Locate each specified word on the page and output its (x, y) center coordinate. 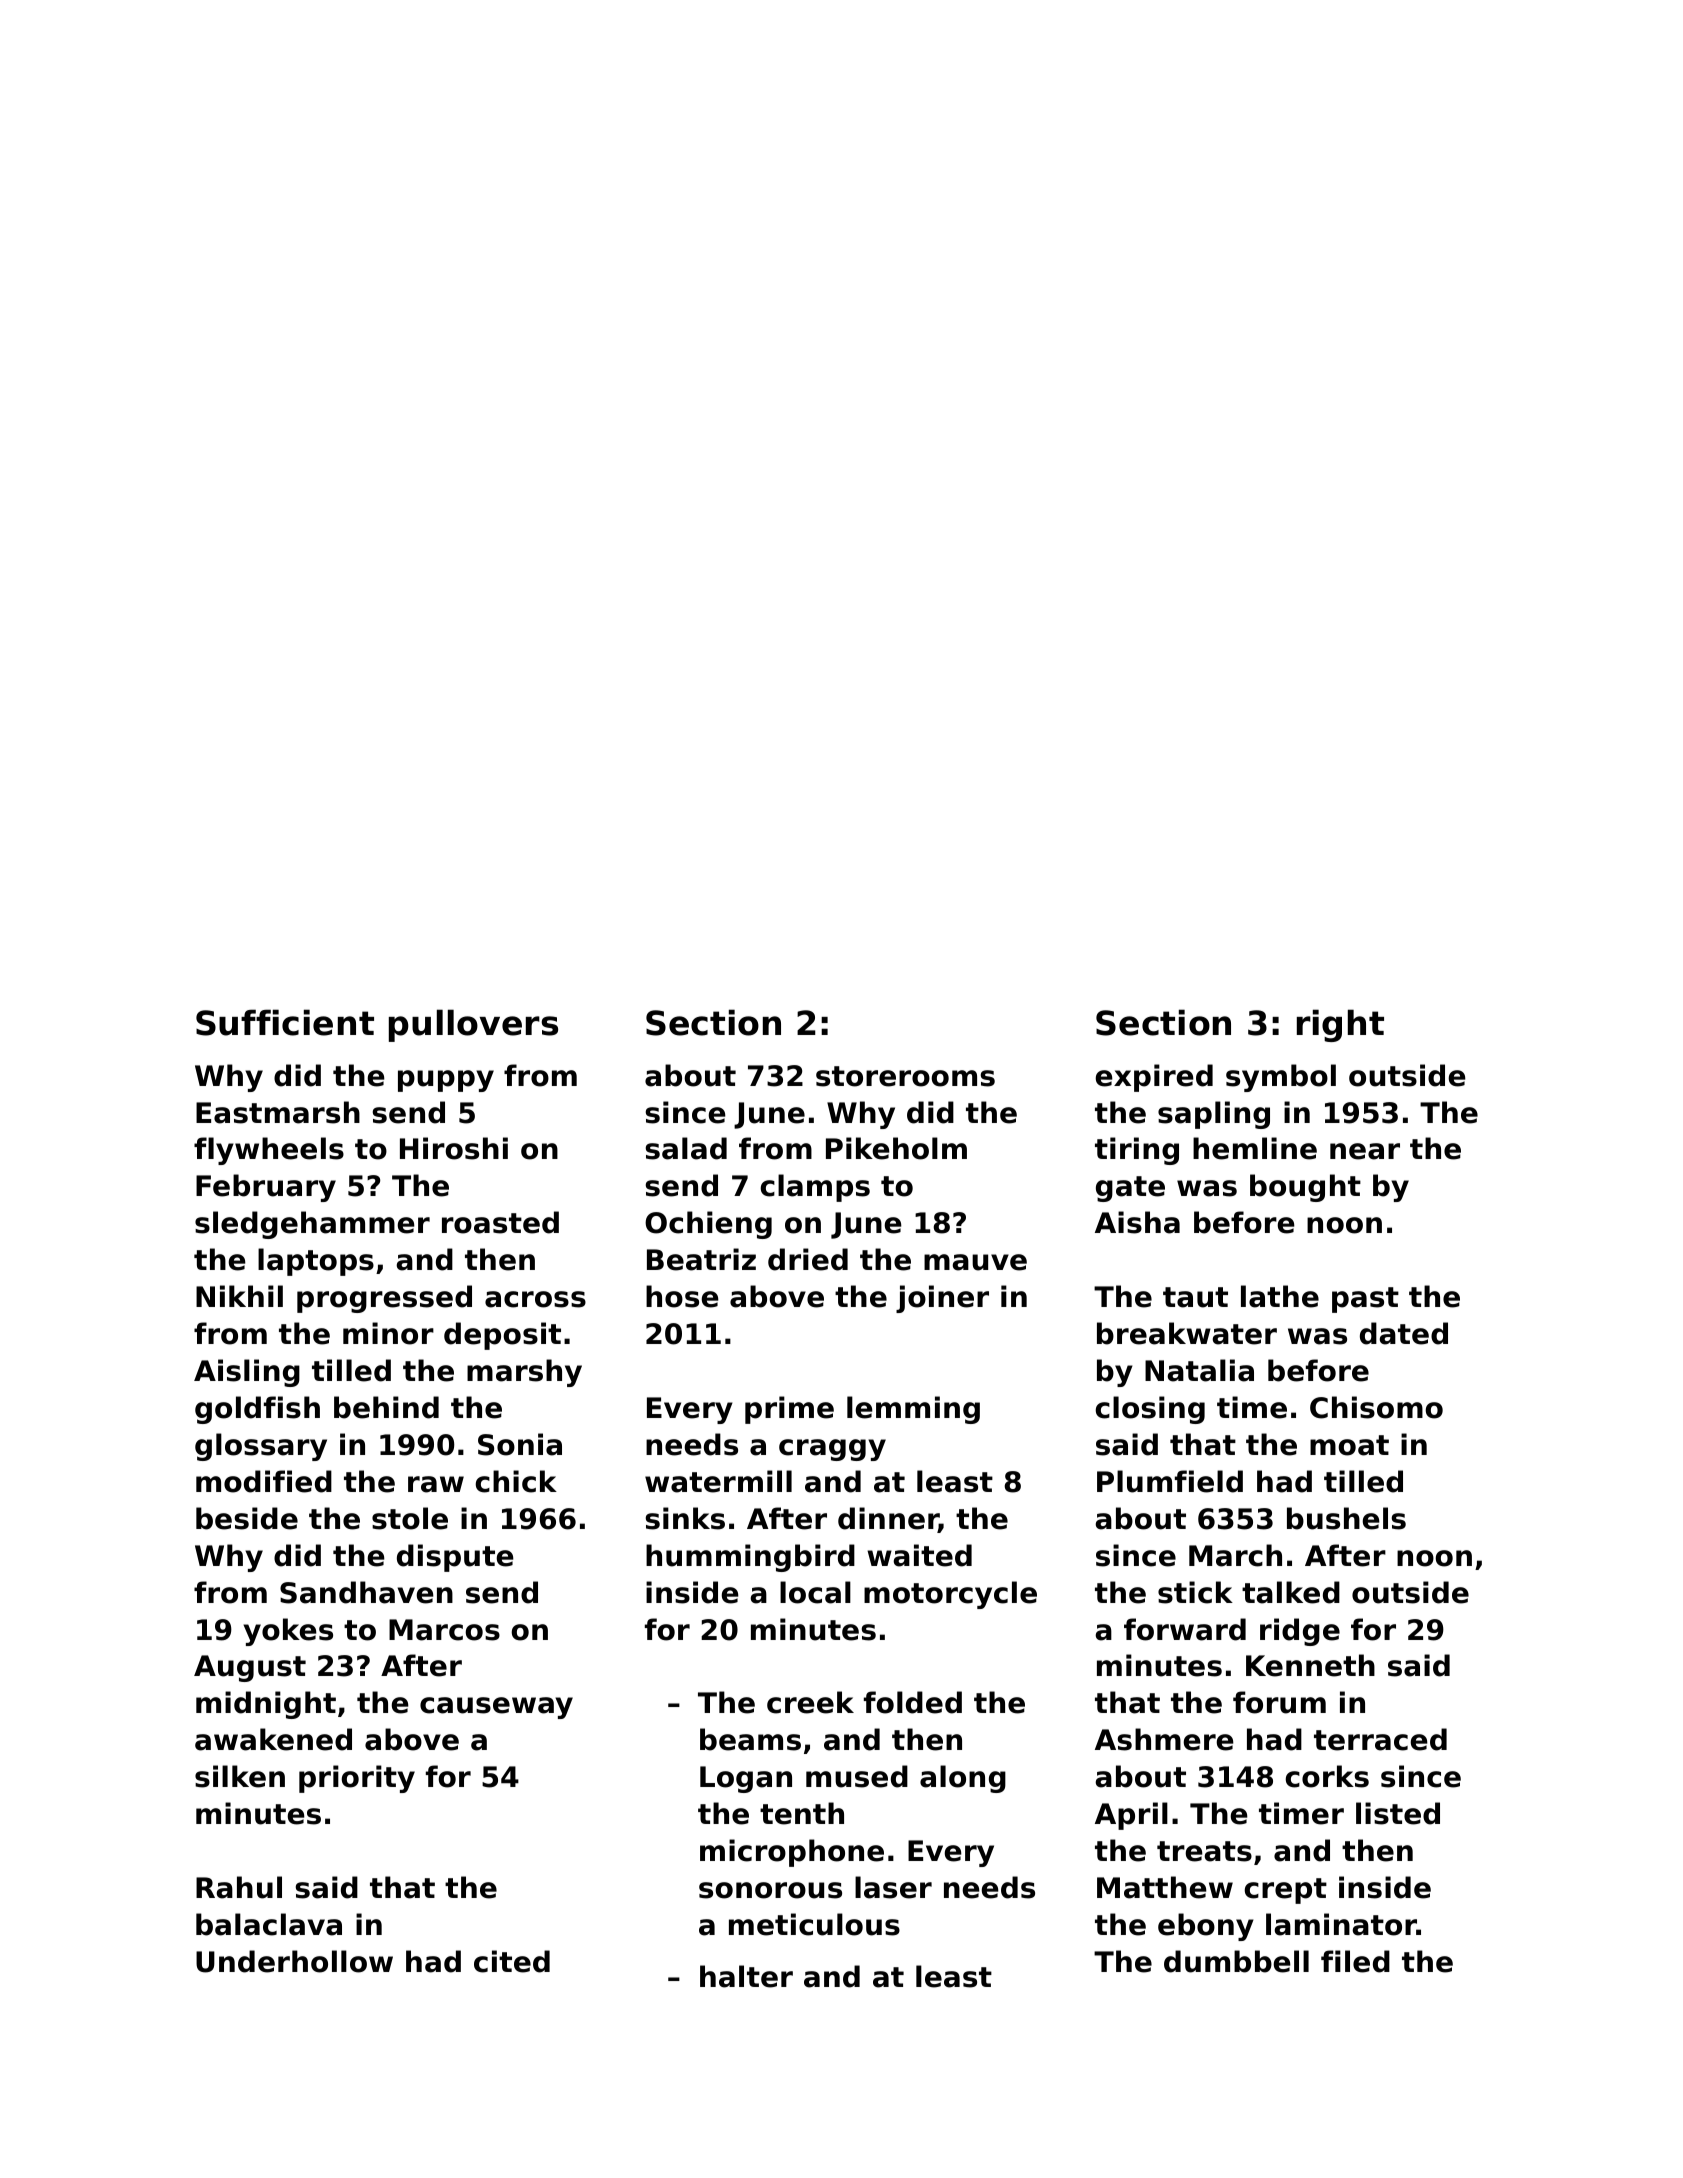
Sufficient (285, 1022)
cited (512, 1961)
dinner (888, 1519)
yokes (288, 1632)
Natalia (1199, 1370)
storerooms (905, 1076)
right (1340, 1025)
